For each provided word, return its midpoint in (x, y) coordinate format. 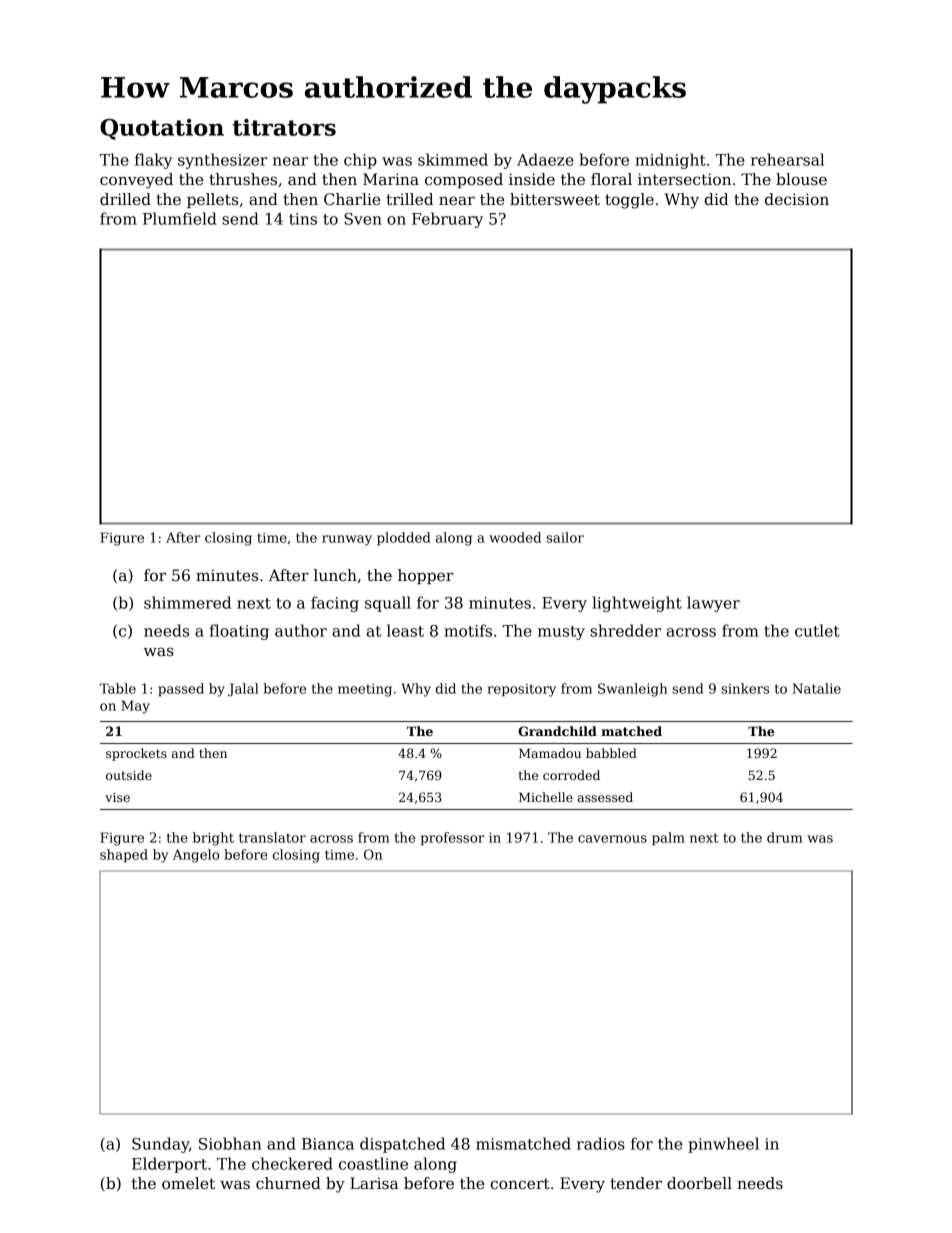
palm (668, 838)
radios (601, 1143)
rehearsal (787, 159)
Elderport (169, 1165)
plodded (404, 538)
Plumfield (180, 218)
